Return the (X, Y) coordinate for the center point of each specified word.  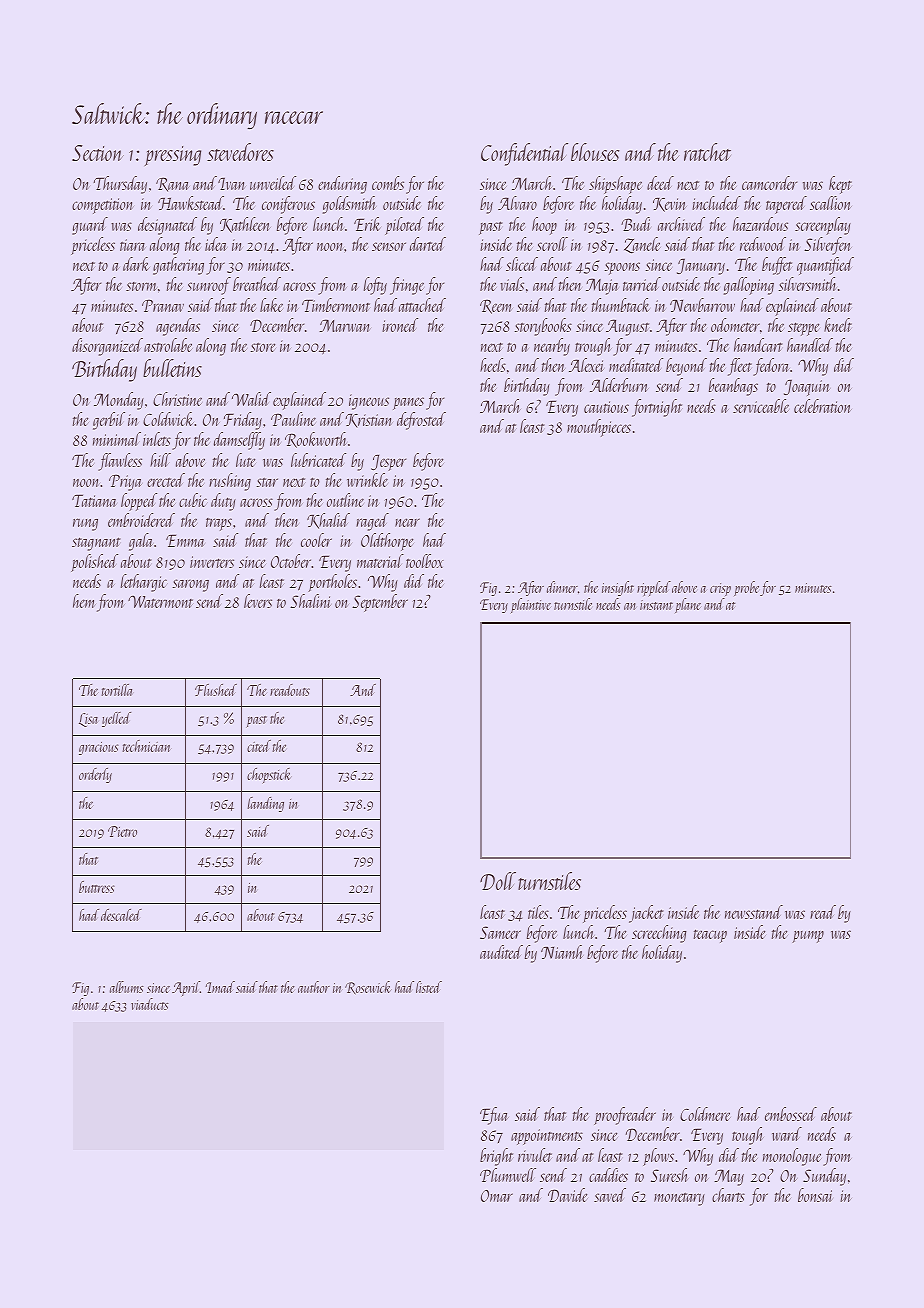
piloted (404, 226)
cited (259, 746)
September (380, 603)
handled (810, 345)
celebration (823, 406)
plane (688, 605)
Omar (497, 1196)
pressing (173, 156)
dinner (562, 587)
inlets (157, 439)
